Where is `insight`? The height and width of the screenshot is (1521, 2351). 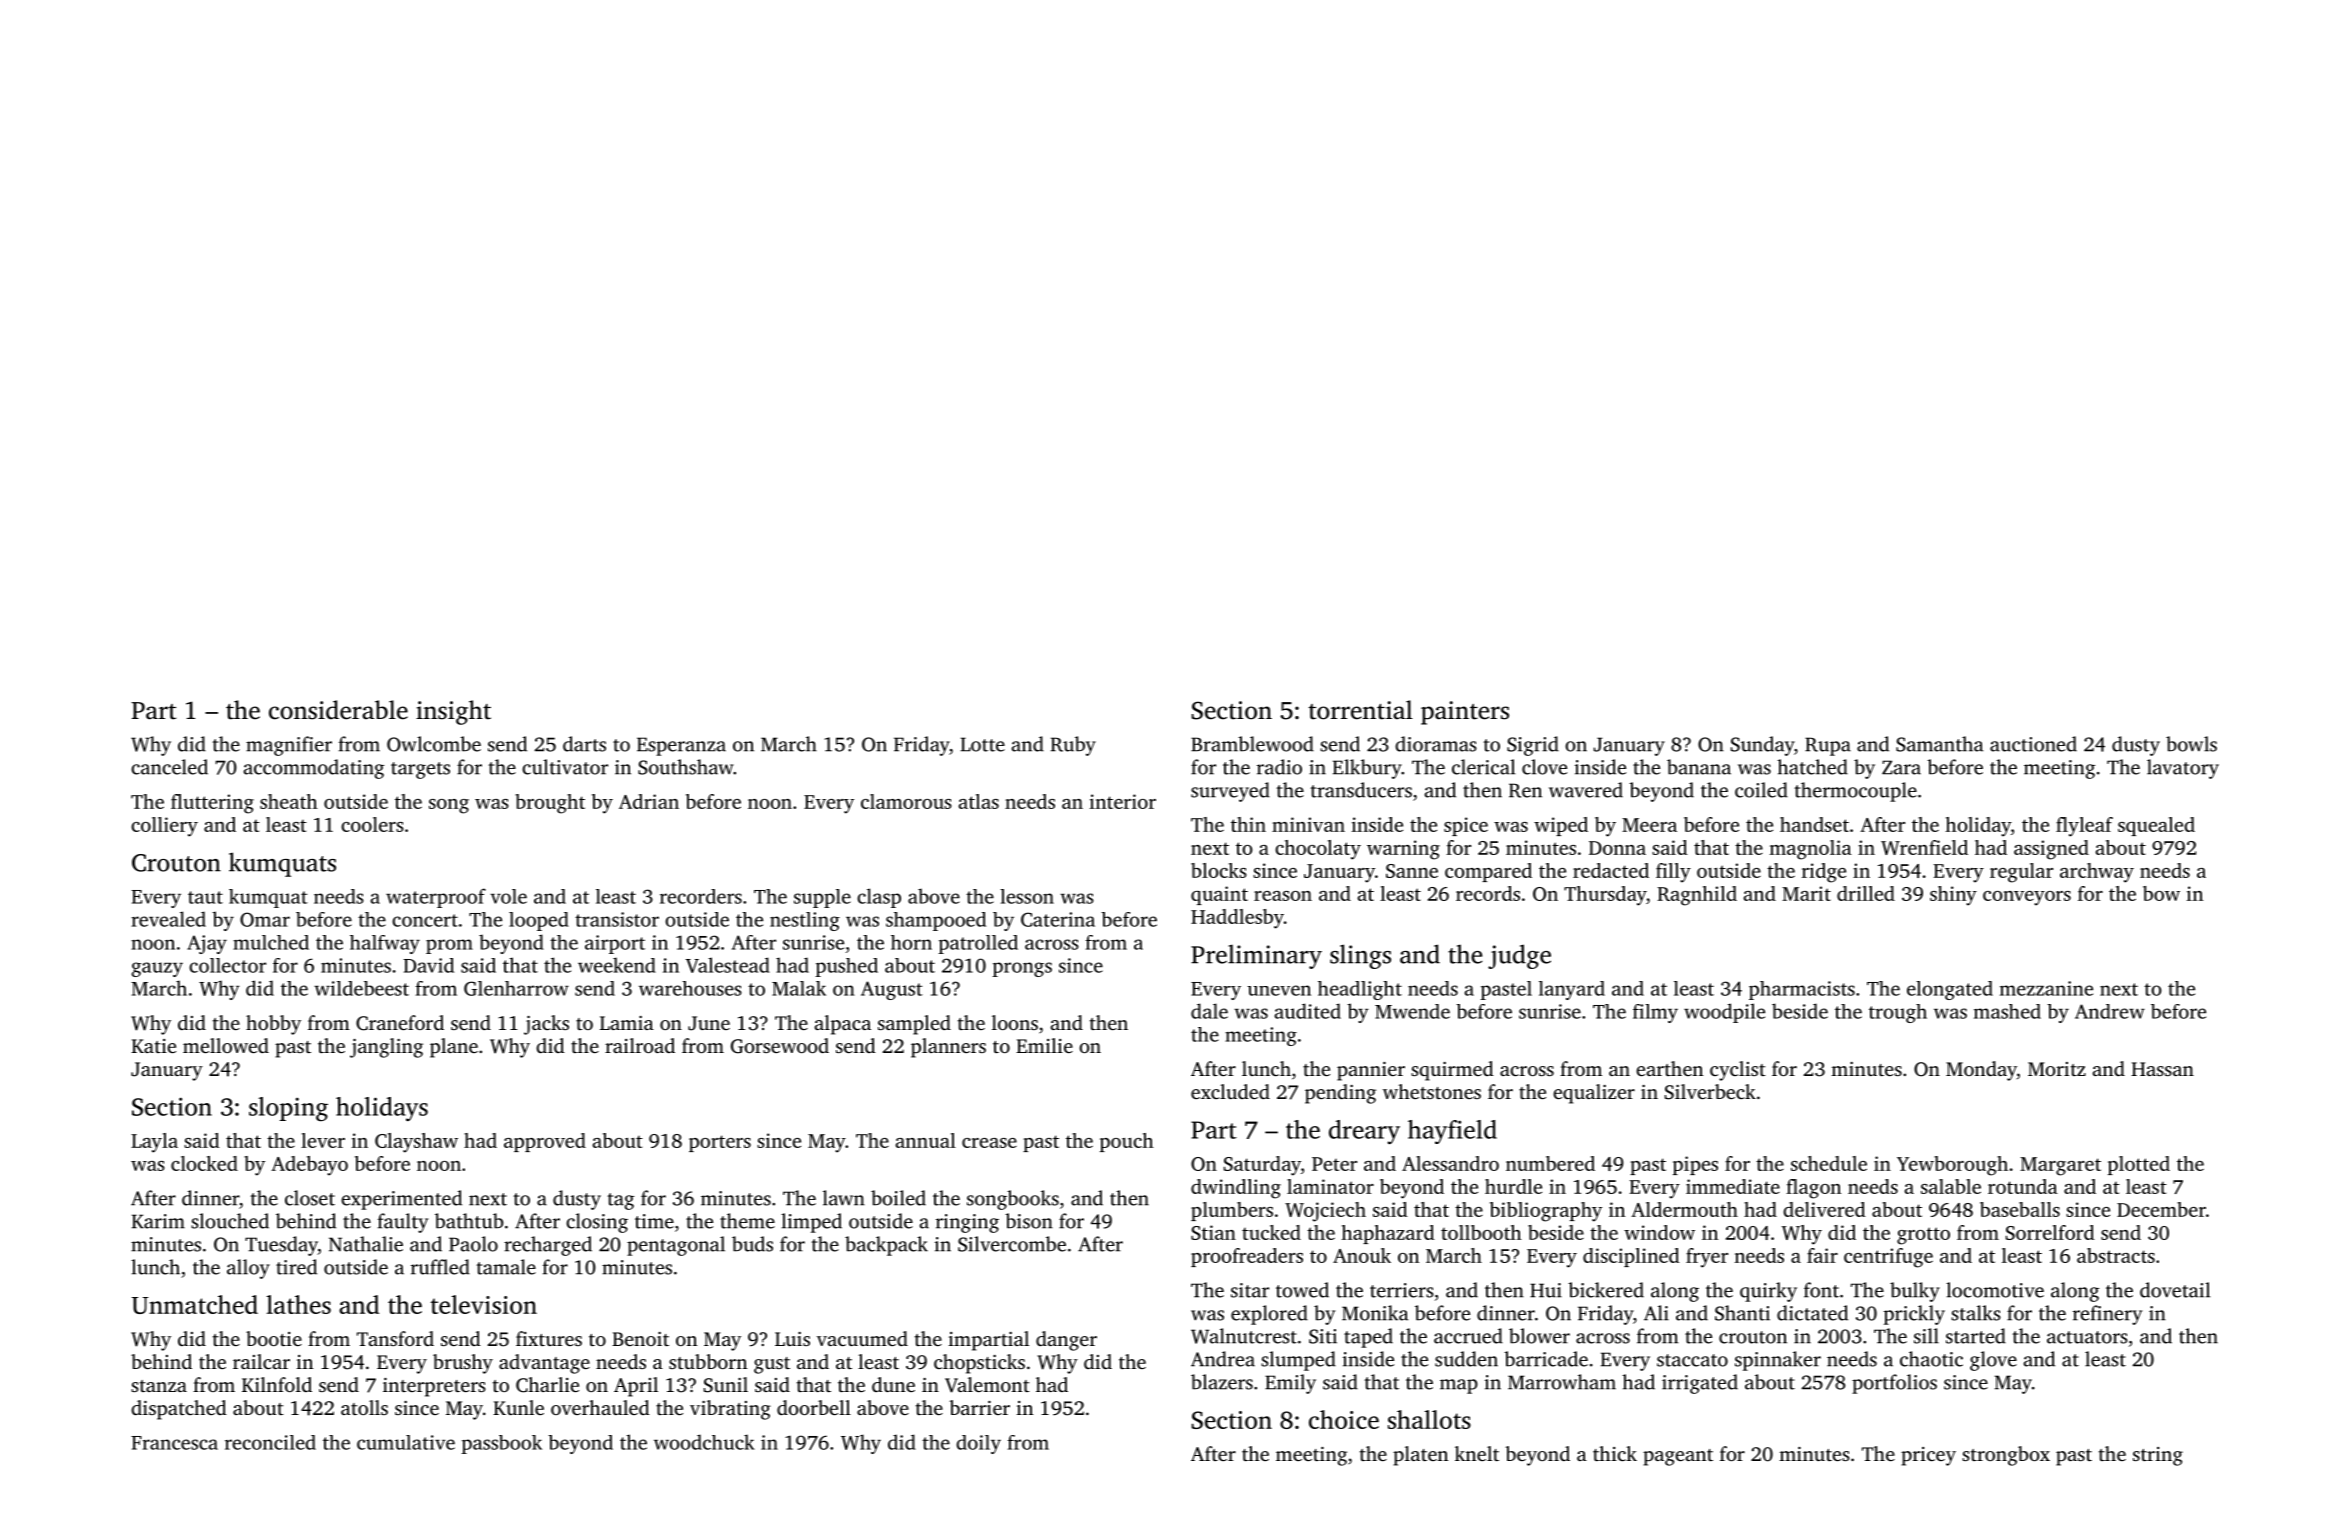 insight is located at coordinates (453, 712).
